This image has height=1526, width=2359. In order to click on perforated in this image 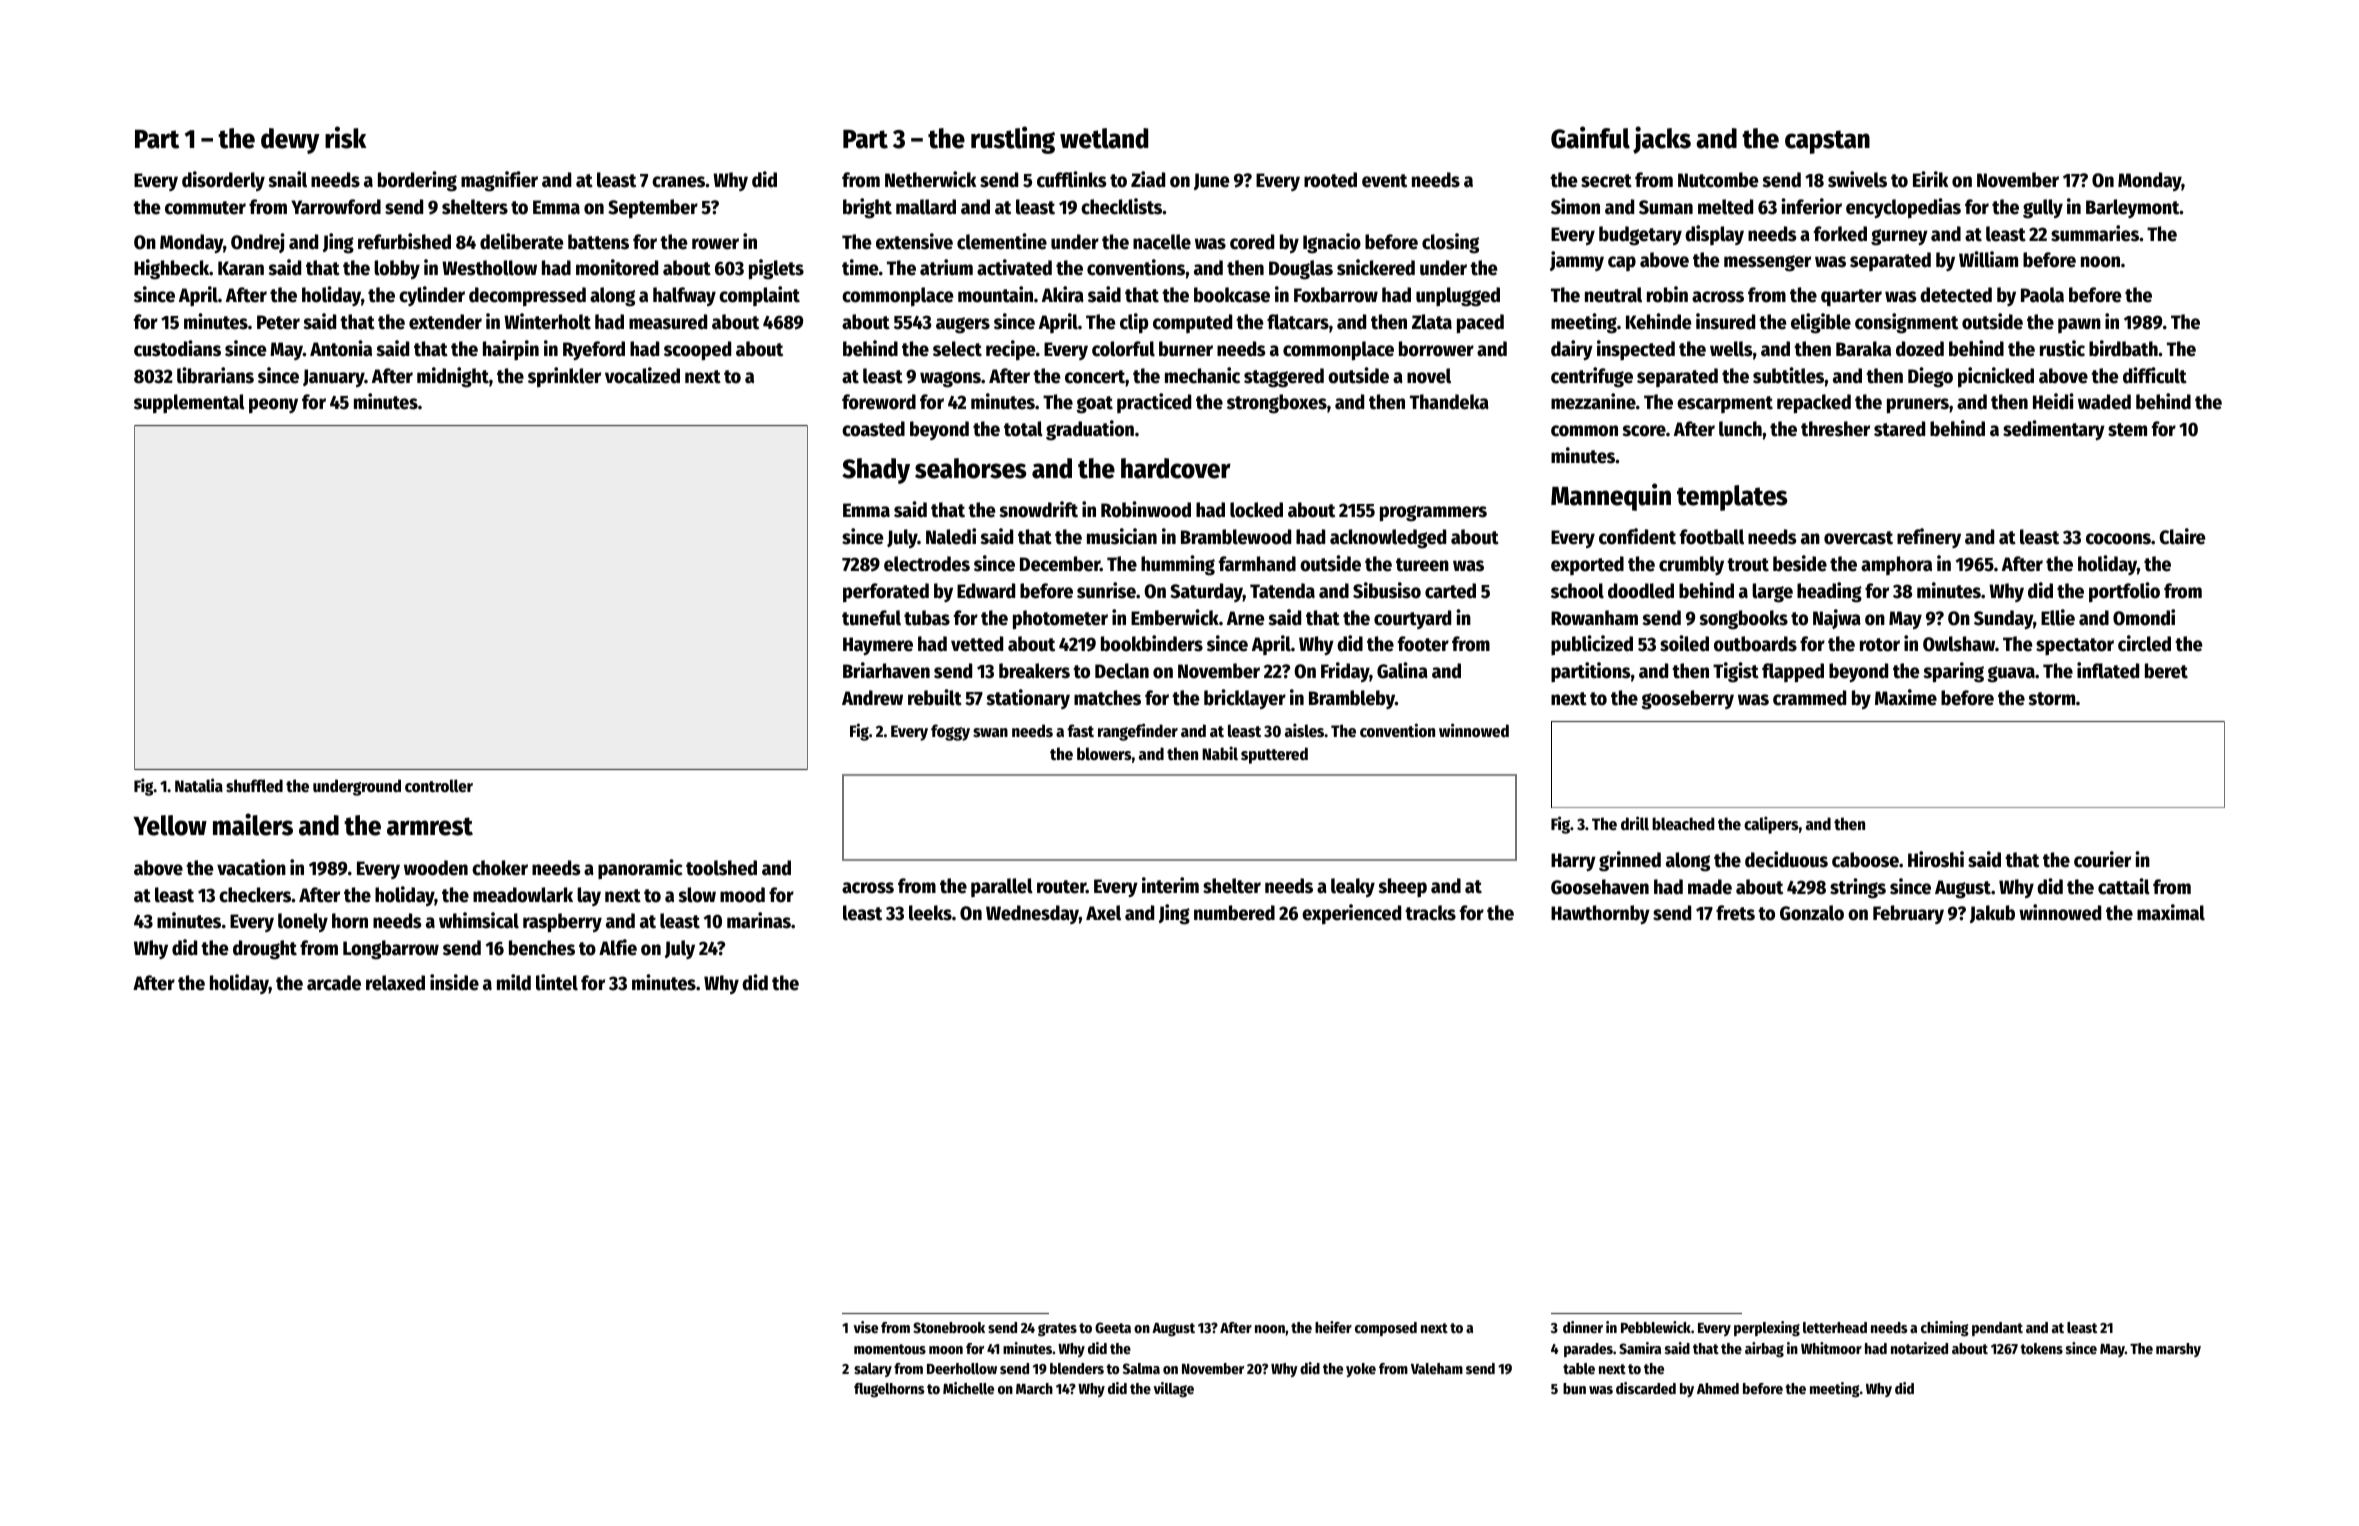, I will do `click(886, 592)`.
